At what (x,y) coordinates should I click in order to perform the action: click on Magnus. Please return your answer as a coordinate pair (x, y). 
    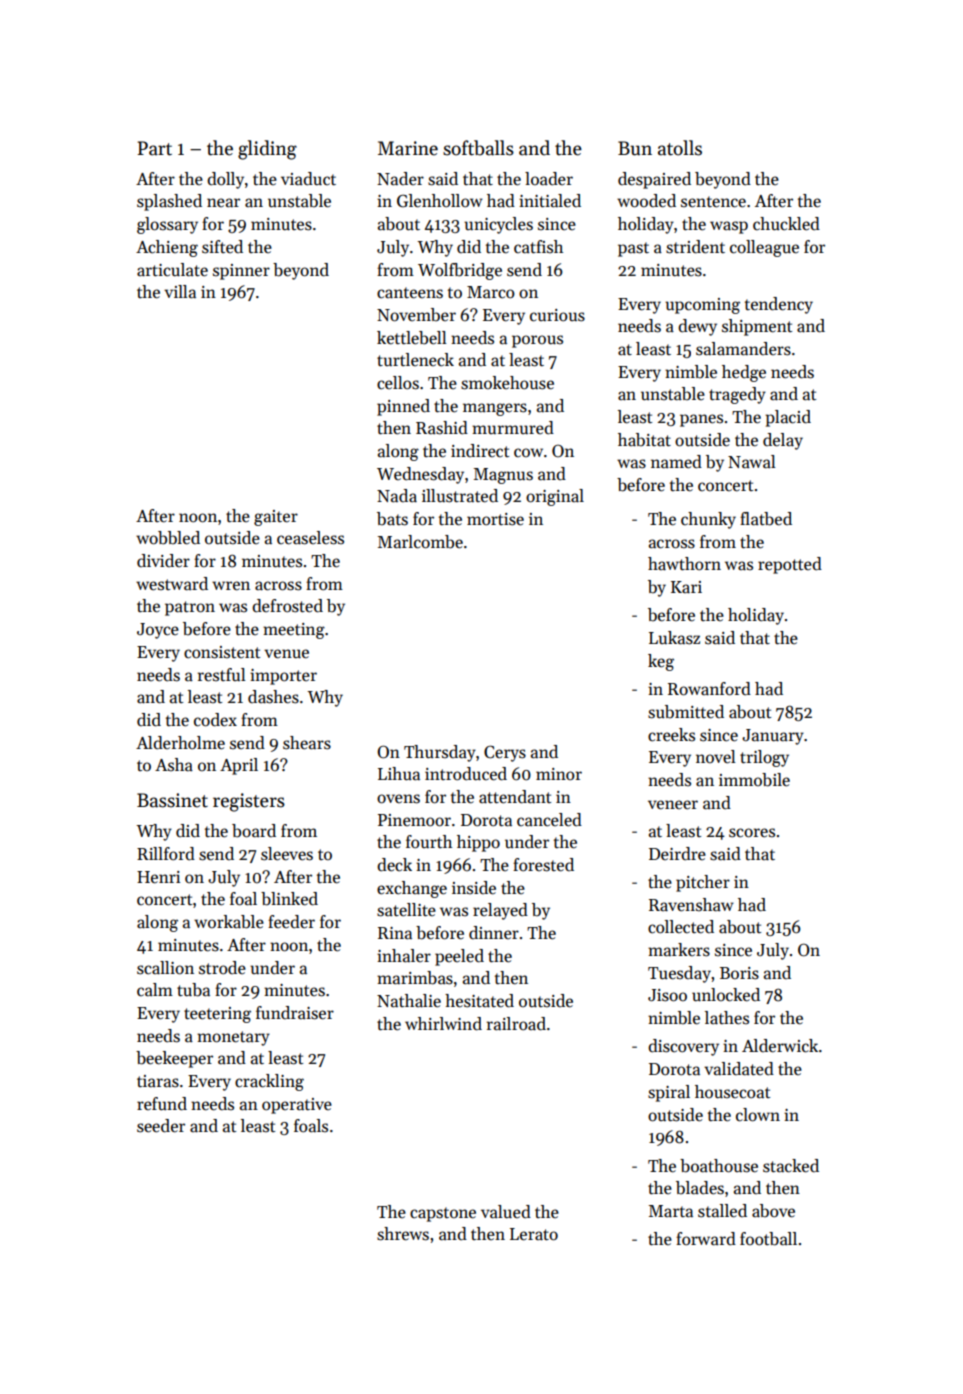
    Looking at the image, I should click on (503, 476).
